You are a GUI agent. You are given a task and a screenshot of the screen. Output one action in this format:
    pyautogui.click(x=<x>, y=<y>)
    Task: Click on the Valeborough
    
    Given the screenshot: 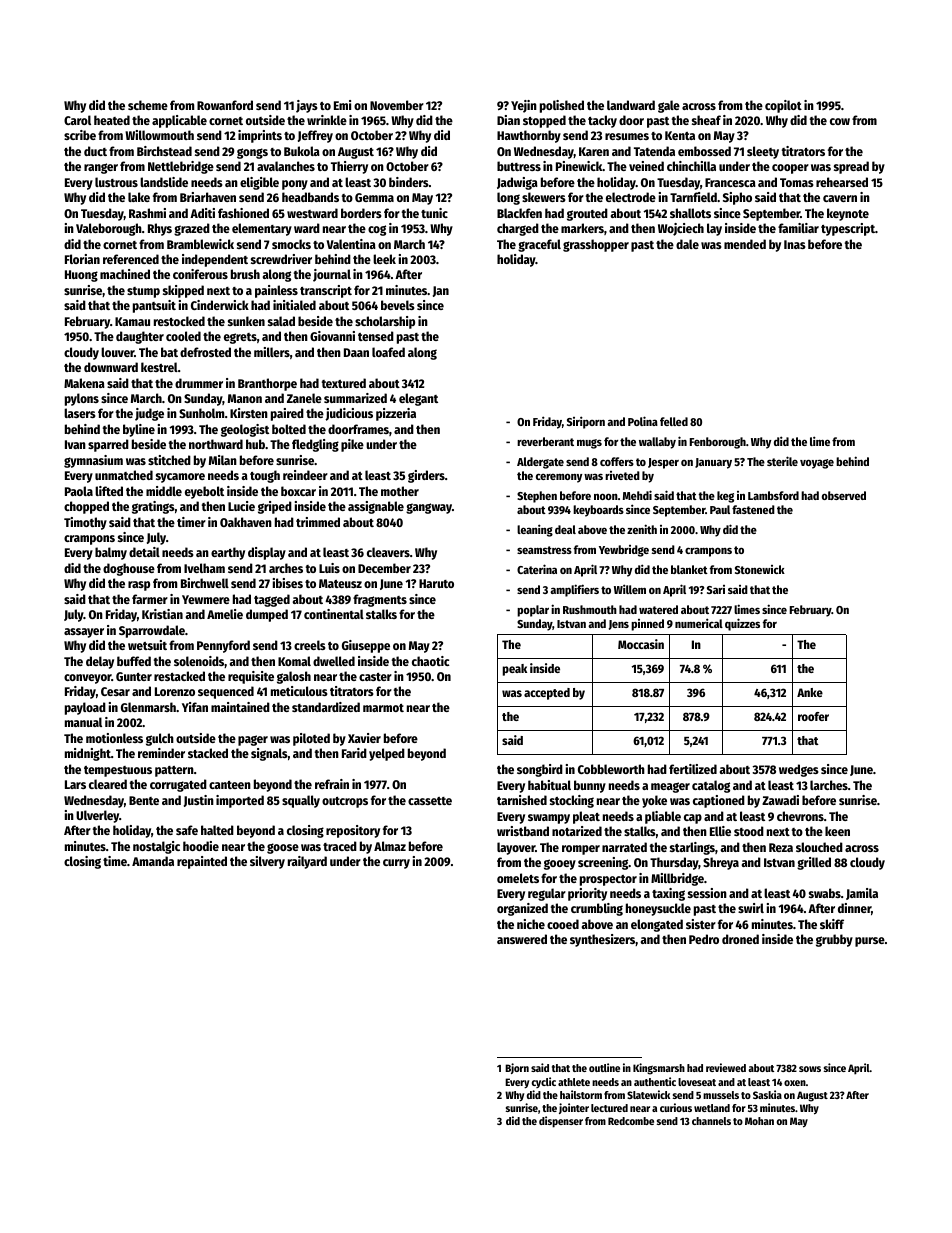 What is the action you would take?
    pyautogui.click(x=109, y=229)
